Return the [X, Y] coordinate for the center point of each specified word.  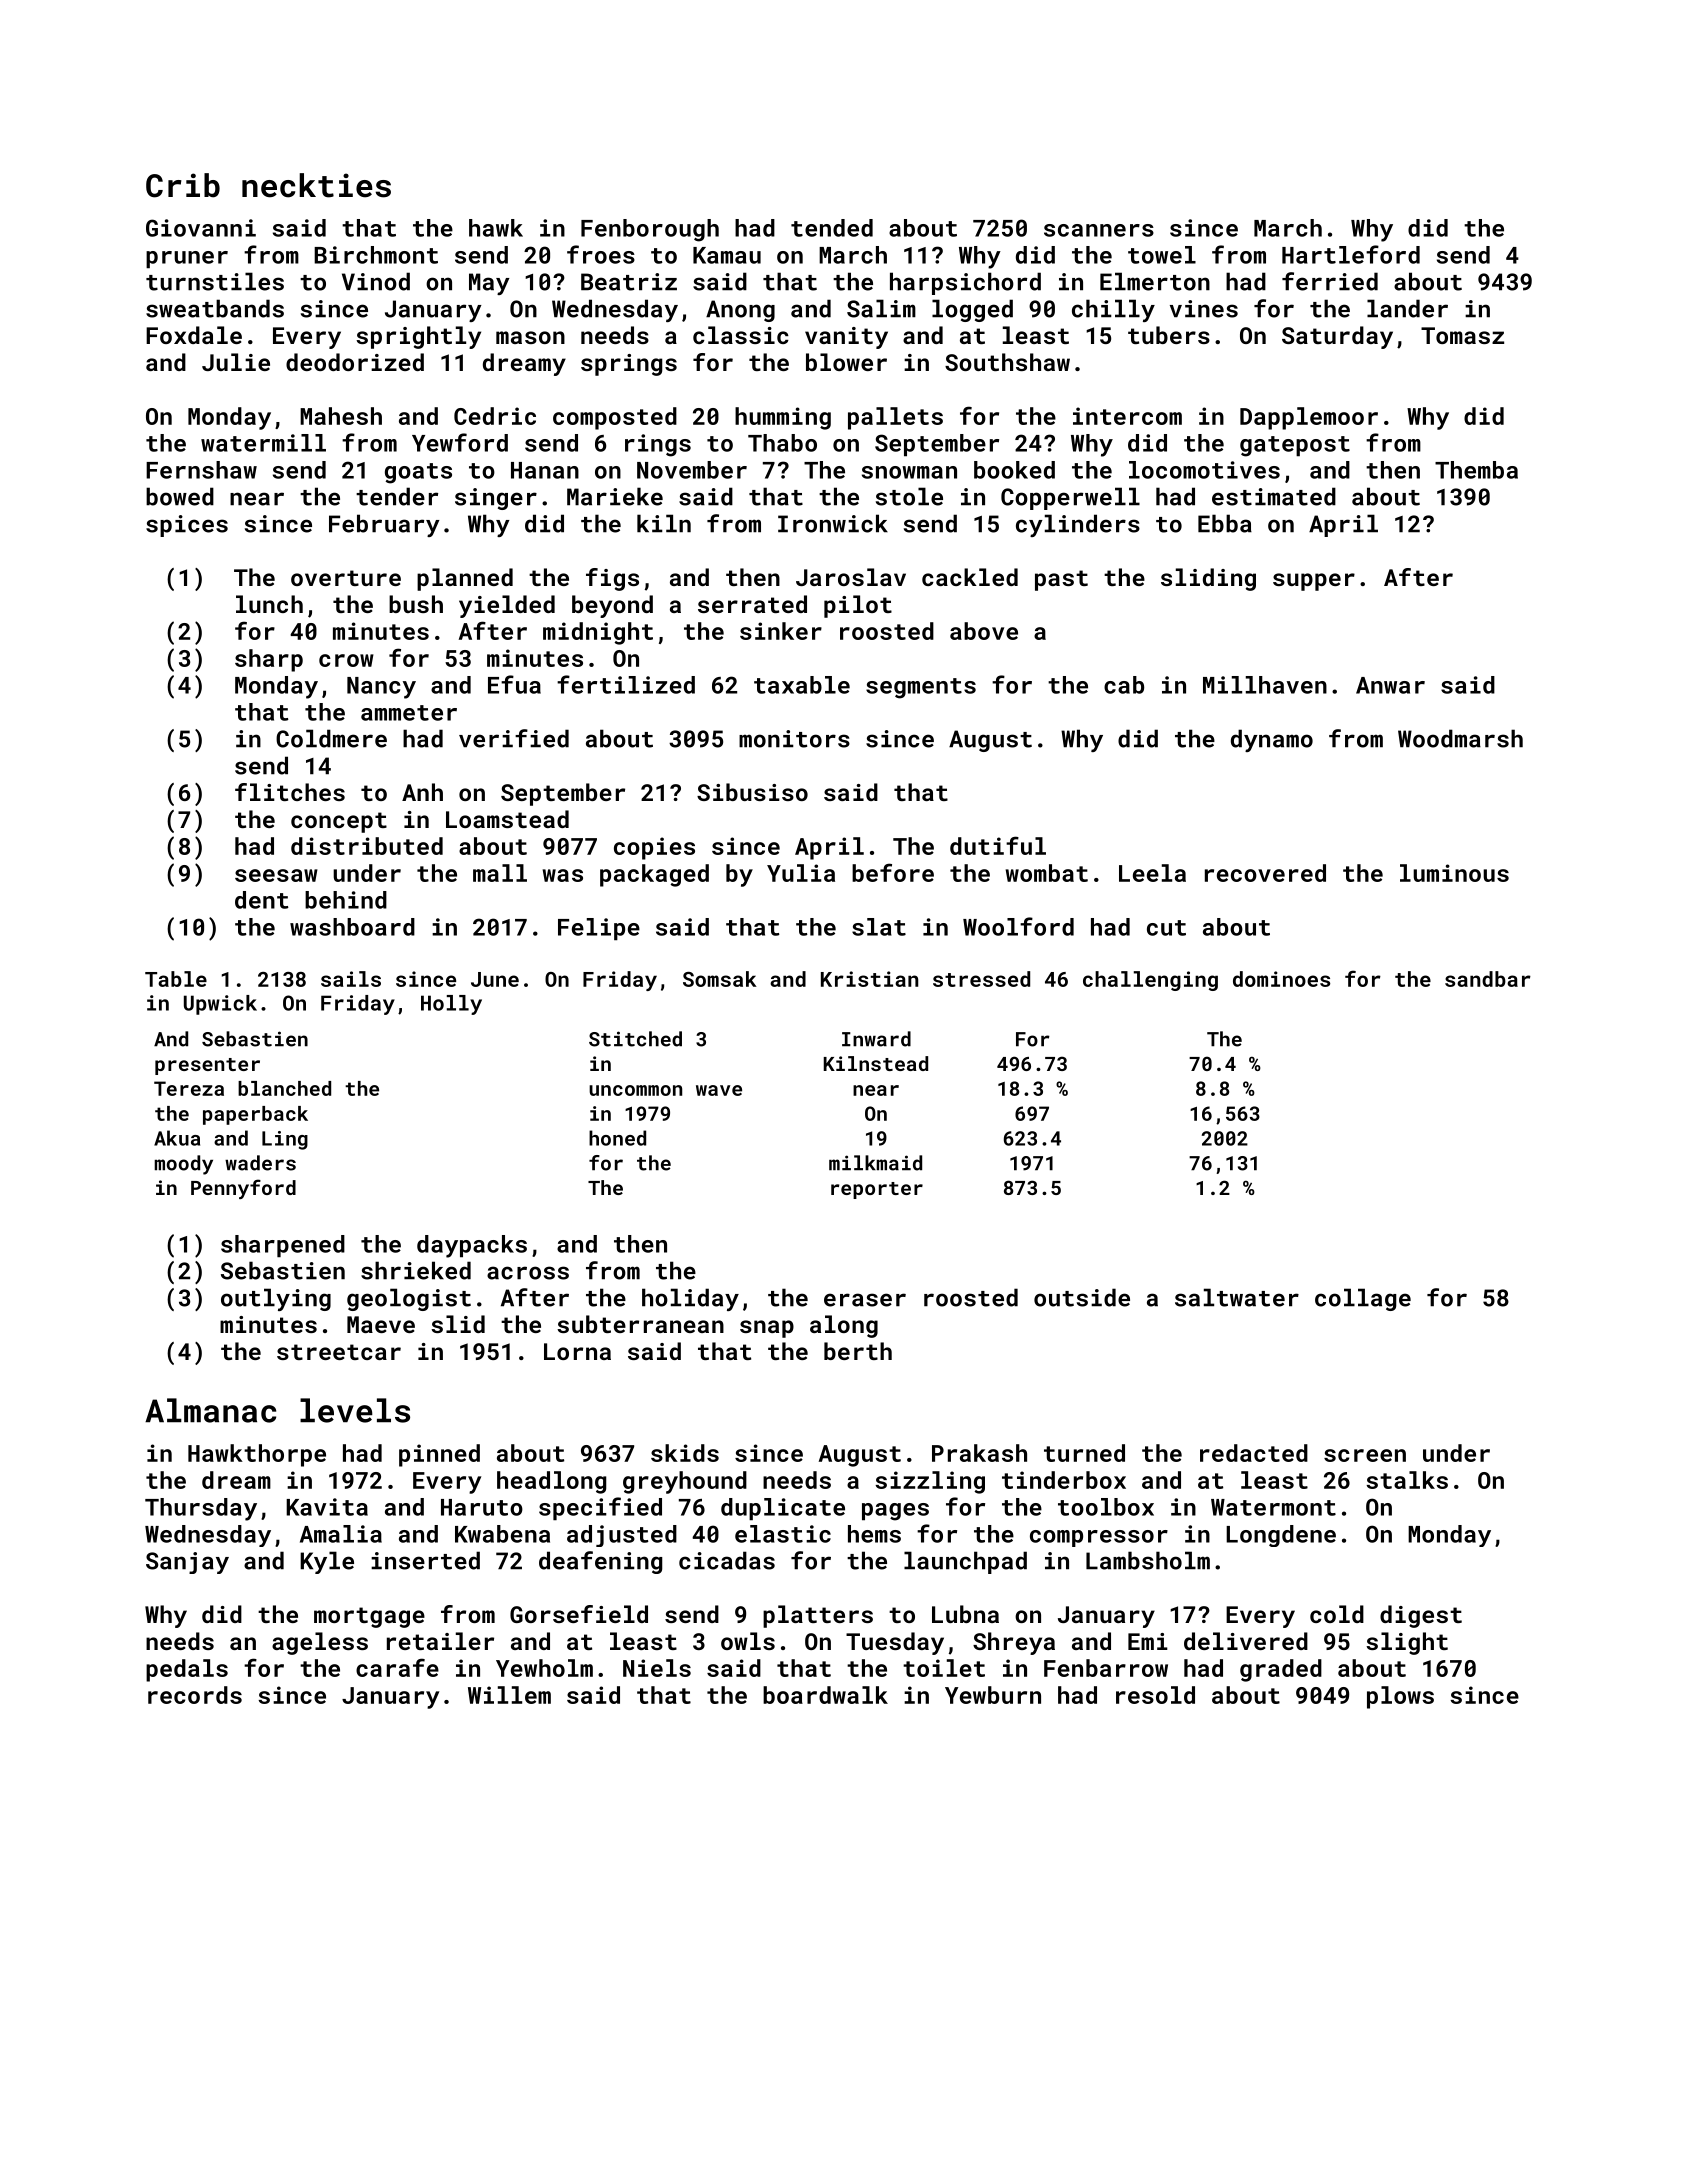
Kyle [327, 1562]
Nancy [381, 688]
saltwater [1237, 1297]
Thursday [201, 1509]
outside [1082, 1297]
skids [685, 1453]
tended [832, 228]
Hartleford [1351, 254]
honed [617, 1138]
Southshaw [1007, 362]
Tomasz [1462, 335]
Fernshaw [201, 470]
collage [1363, 1299]
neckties [316, 185]
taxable [802, 685]
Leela [1152, 873]
